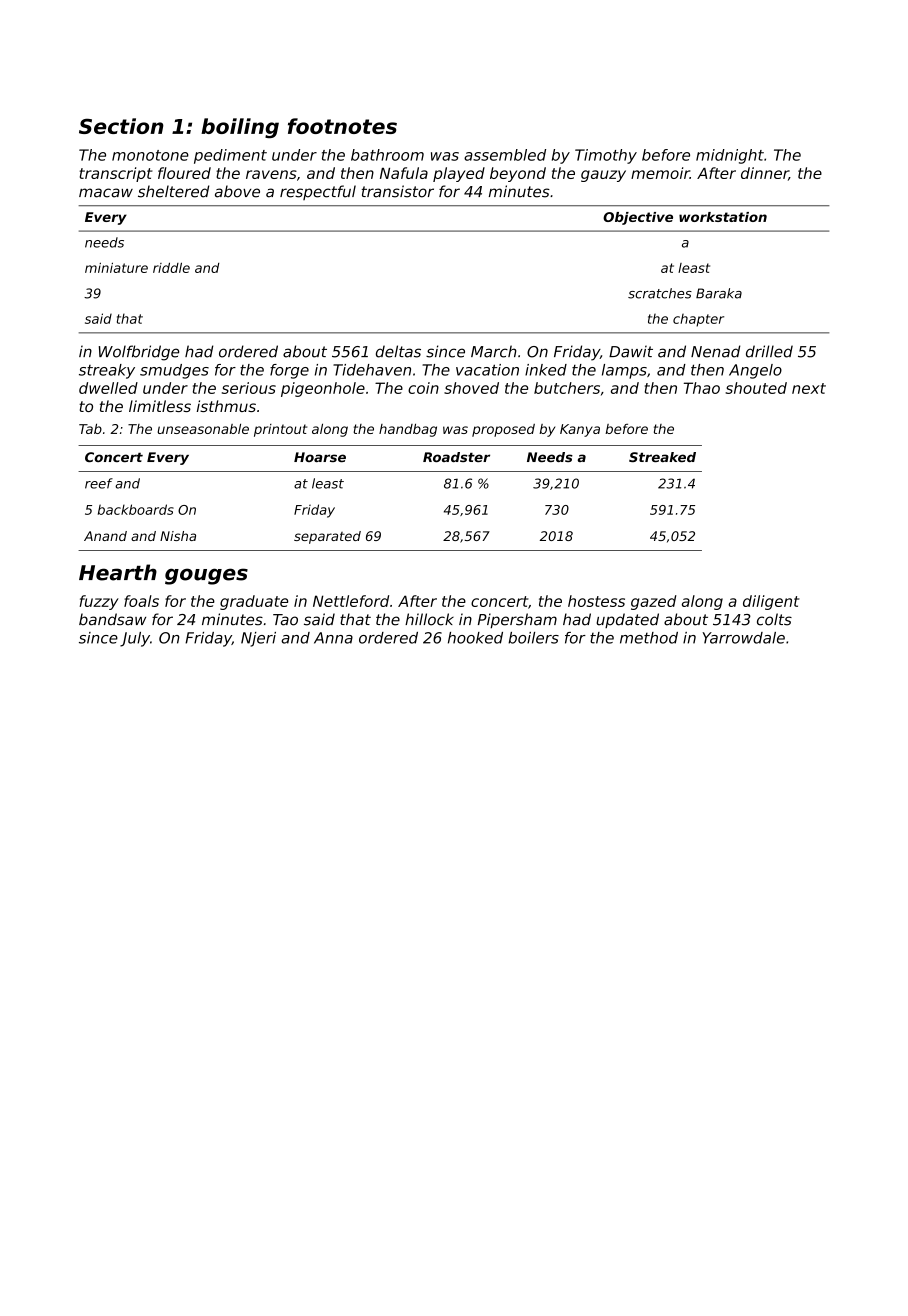  Describe the element at coordinates (206, 576) in the screenshot. I see `gouges` at that location.
